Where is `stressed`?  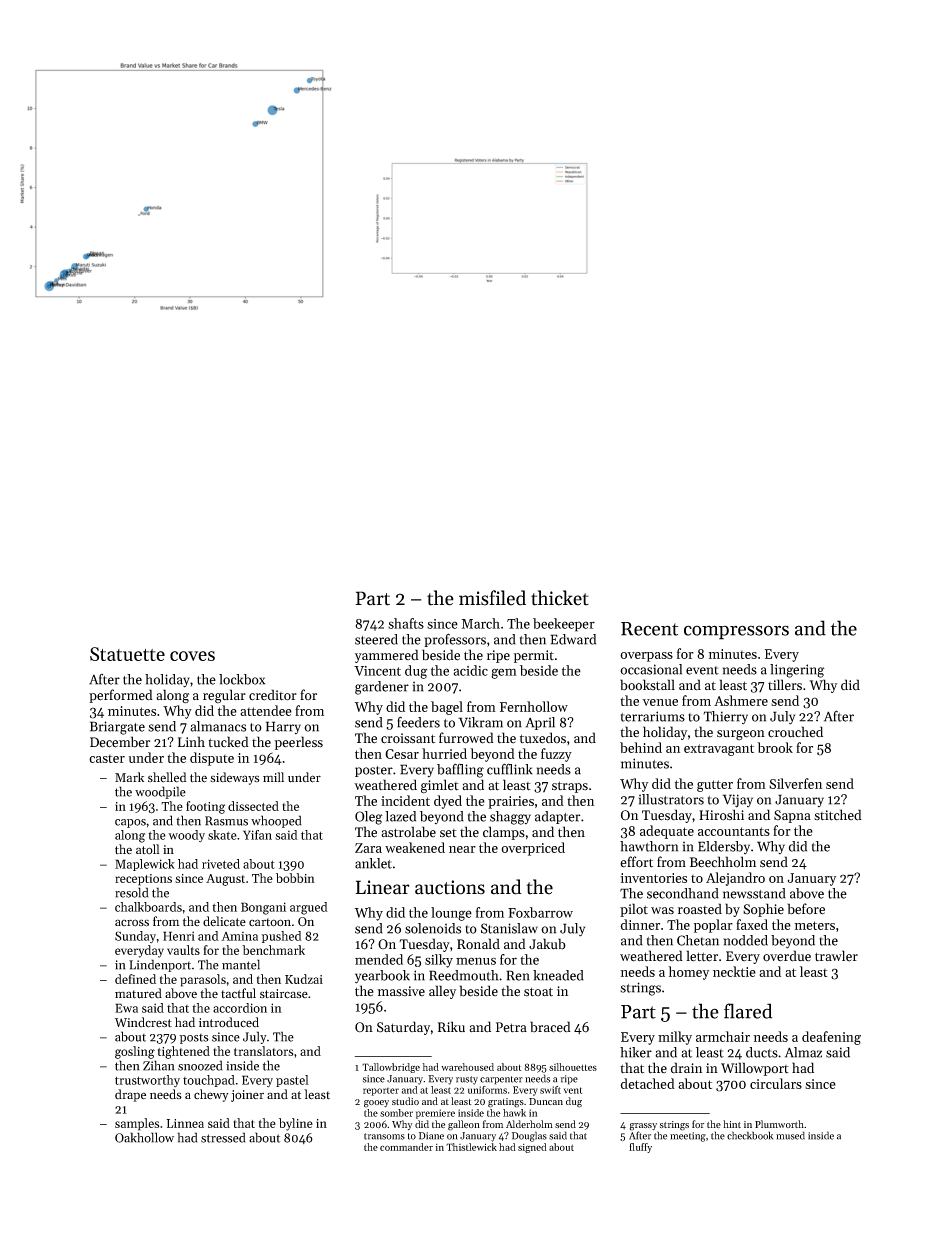 stressed is located at coordinates (223, 1137).
